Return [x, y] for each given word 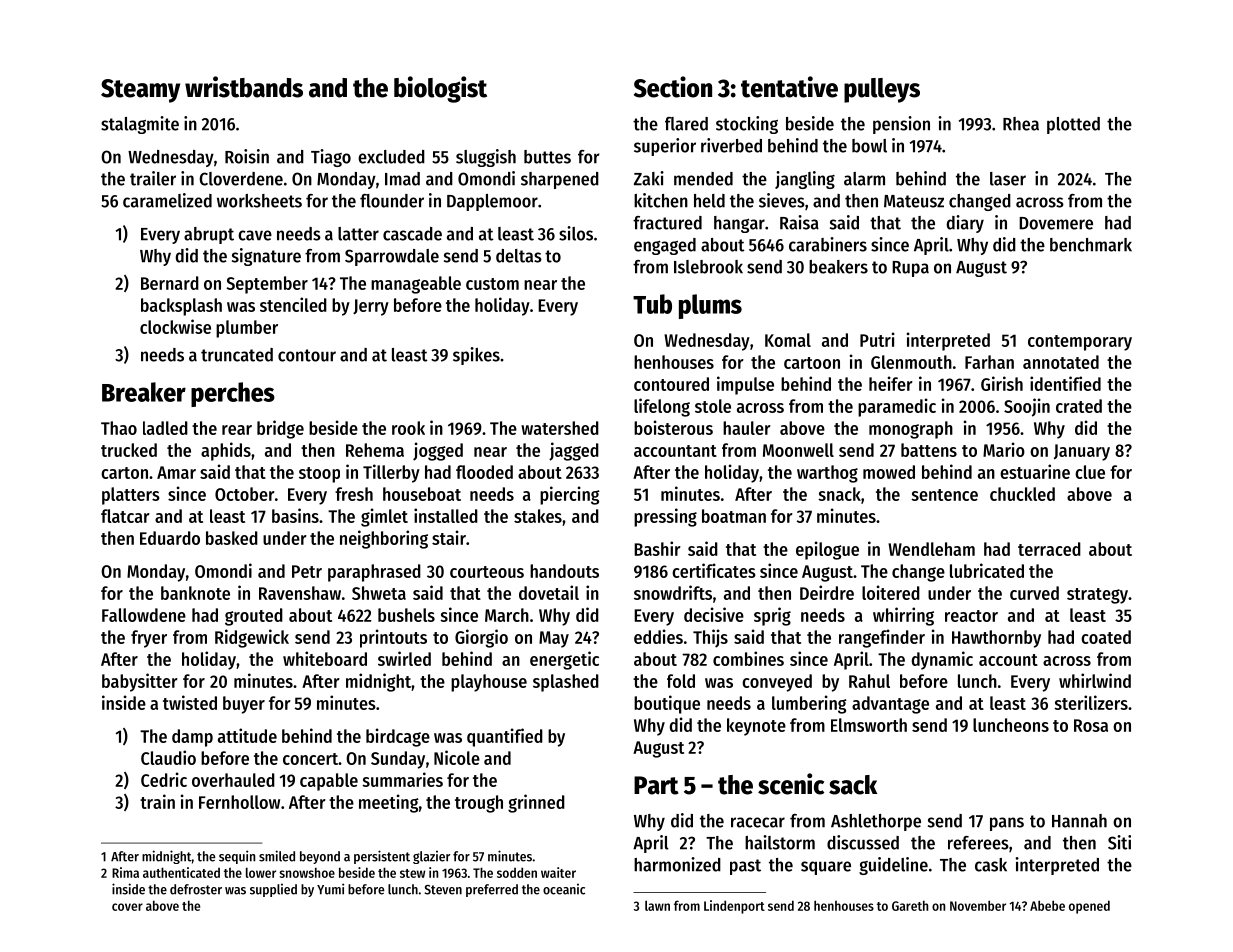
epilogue [827, 550]
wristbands [244, 87]
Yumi [330, 889]
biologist [440, 89]
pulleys [882, 90]
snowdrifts [673, 592]
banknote [195, 593]
